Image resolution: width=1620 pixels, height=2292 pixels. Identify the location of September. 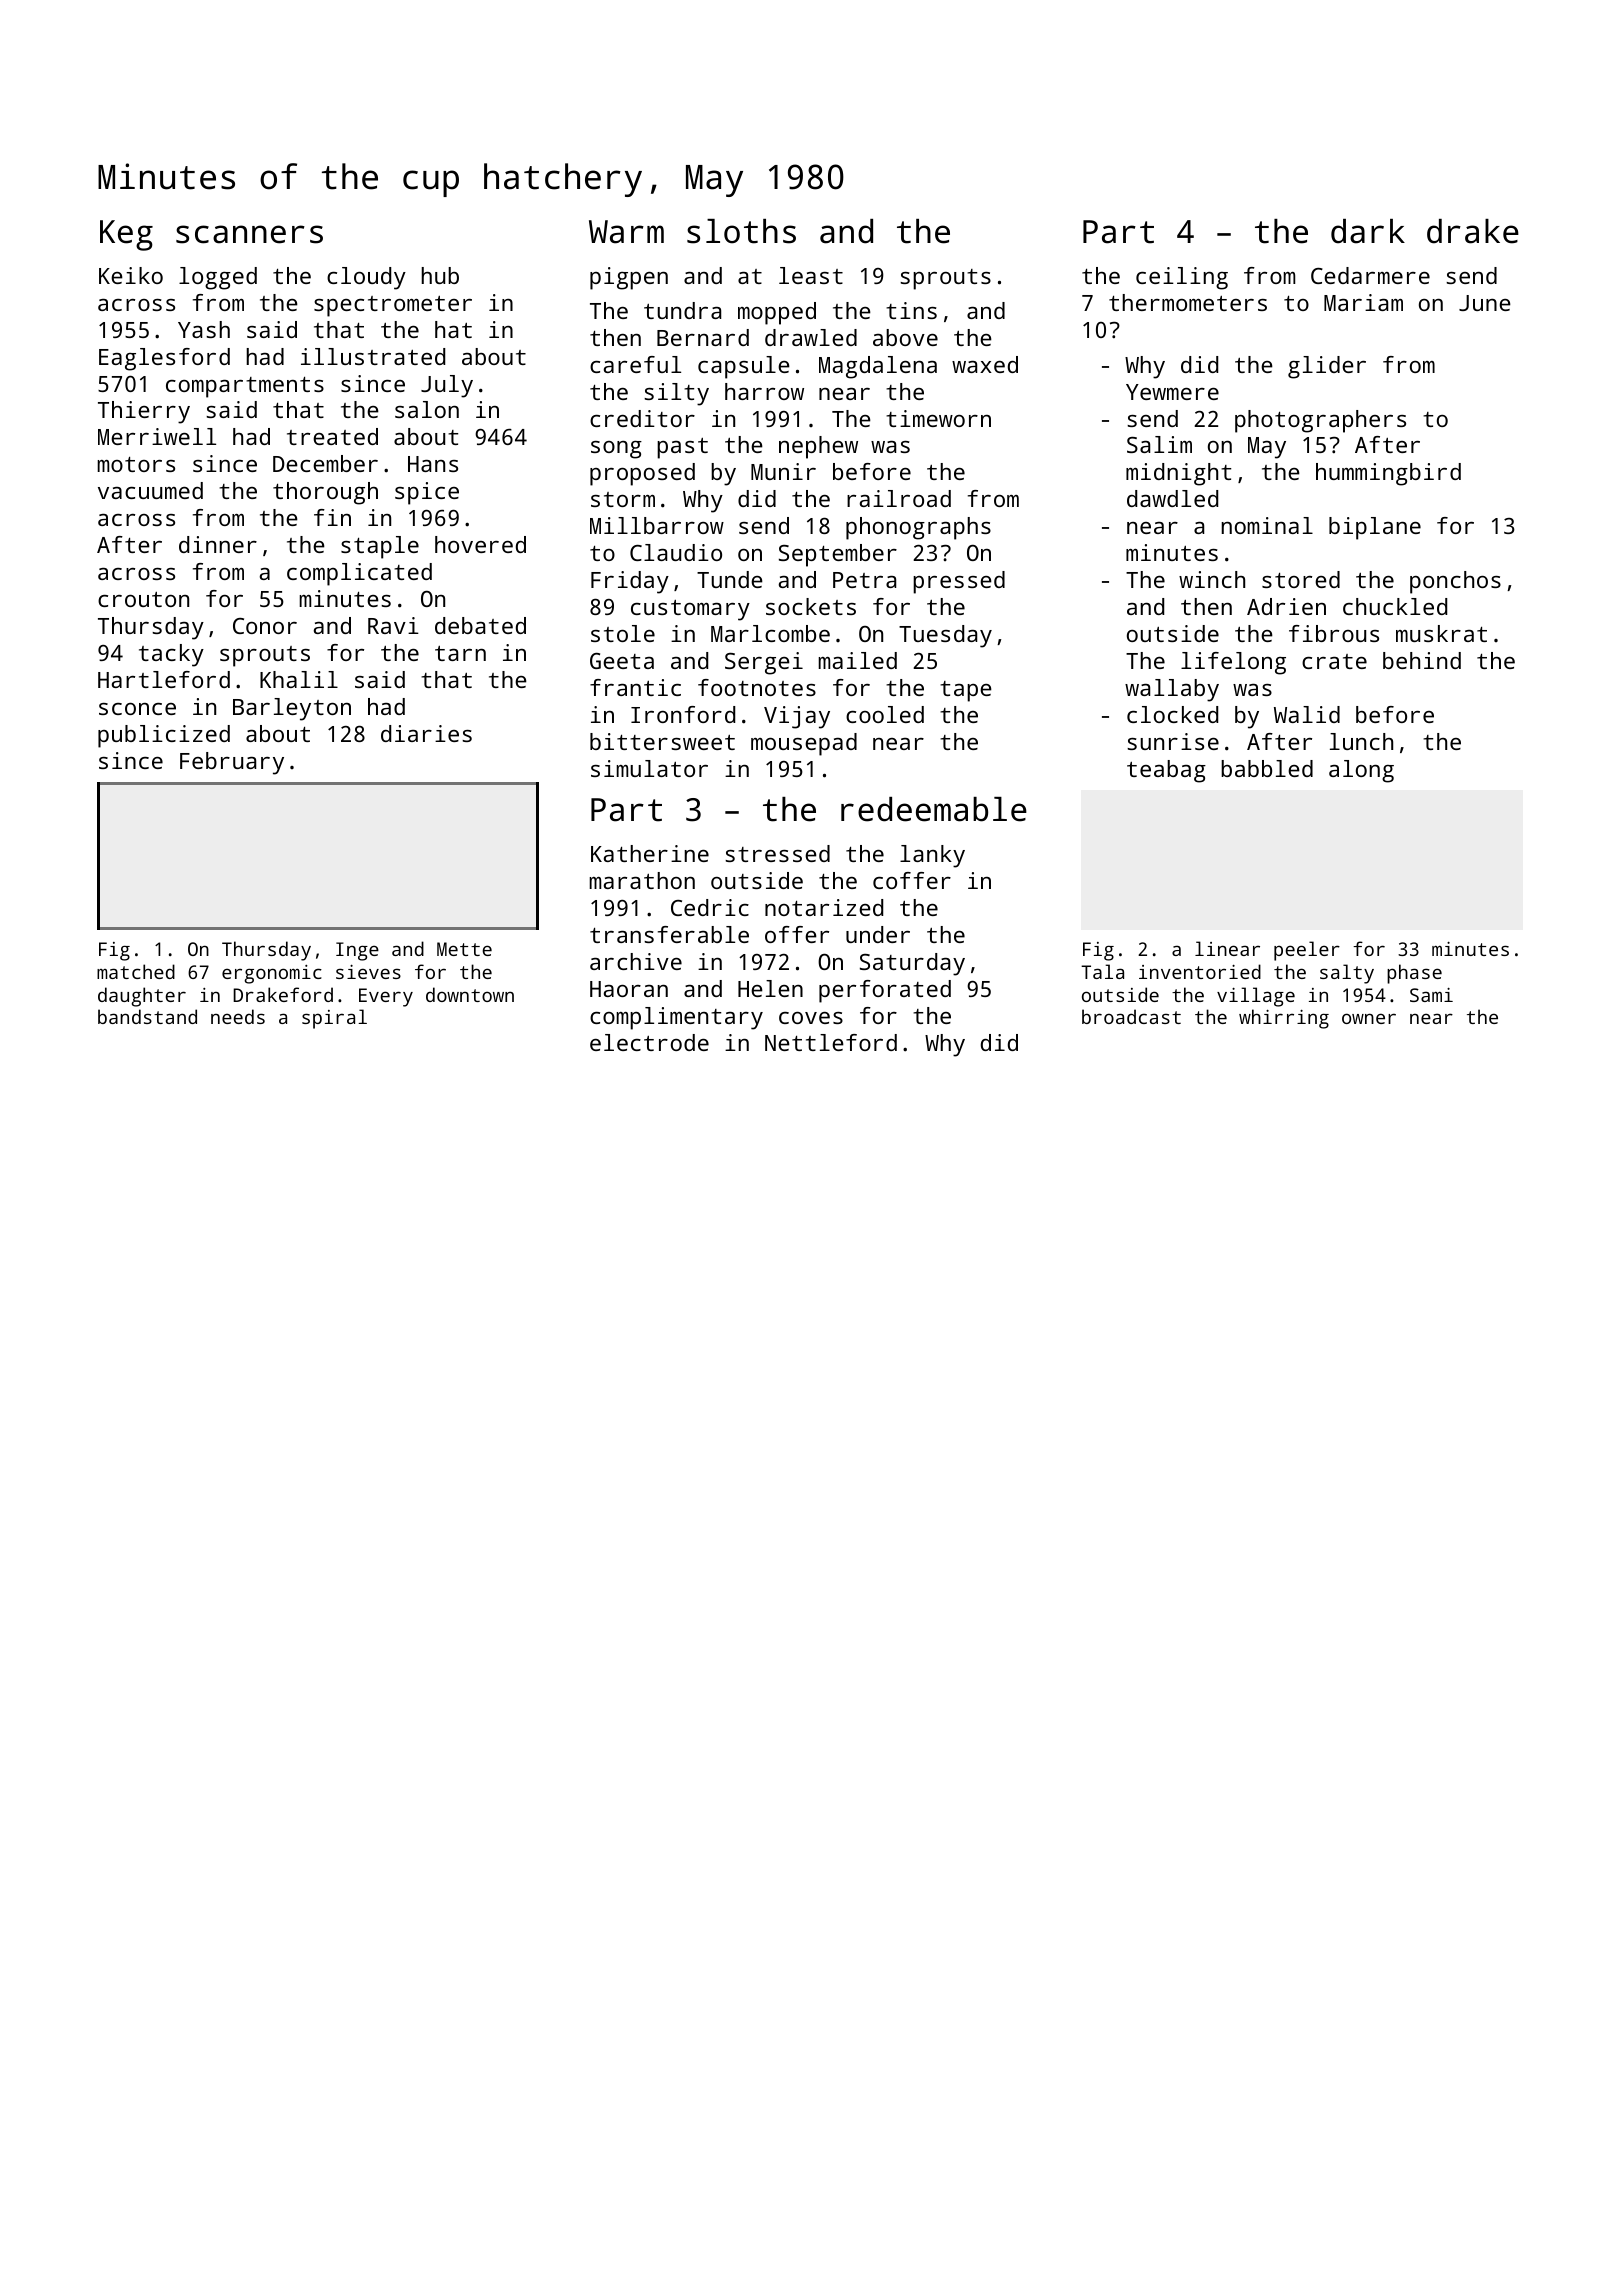
(838, 555).
